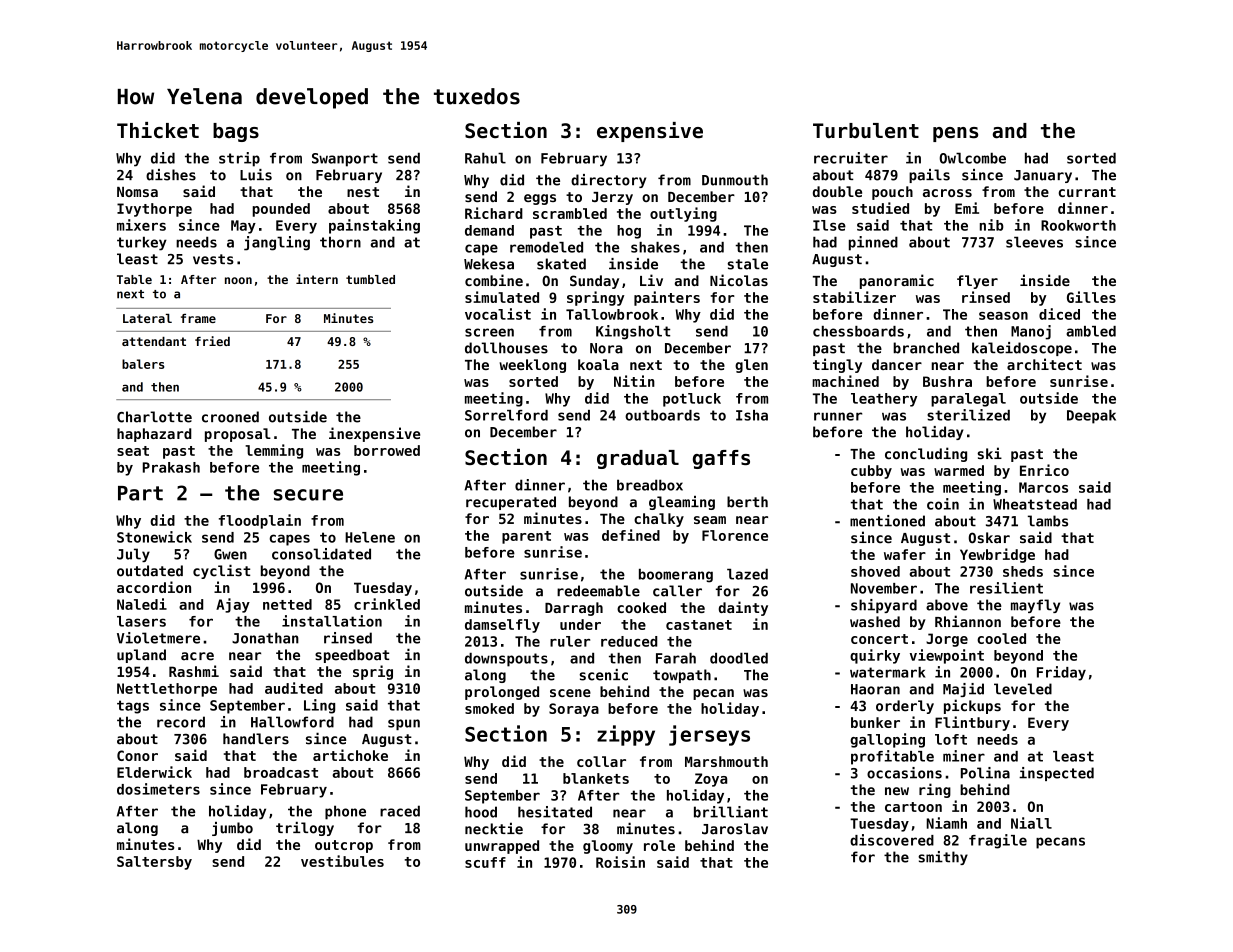 The height and width of the image is (952, 1233). What do you see at coordinates (345, 160) in the image?
I see `Swanport` at bounding box center [345, 160].
